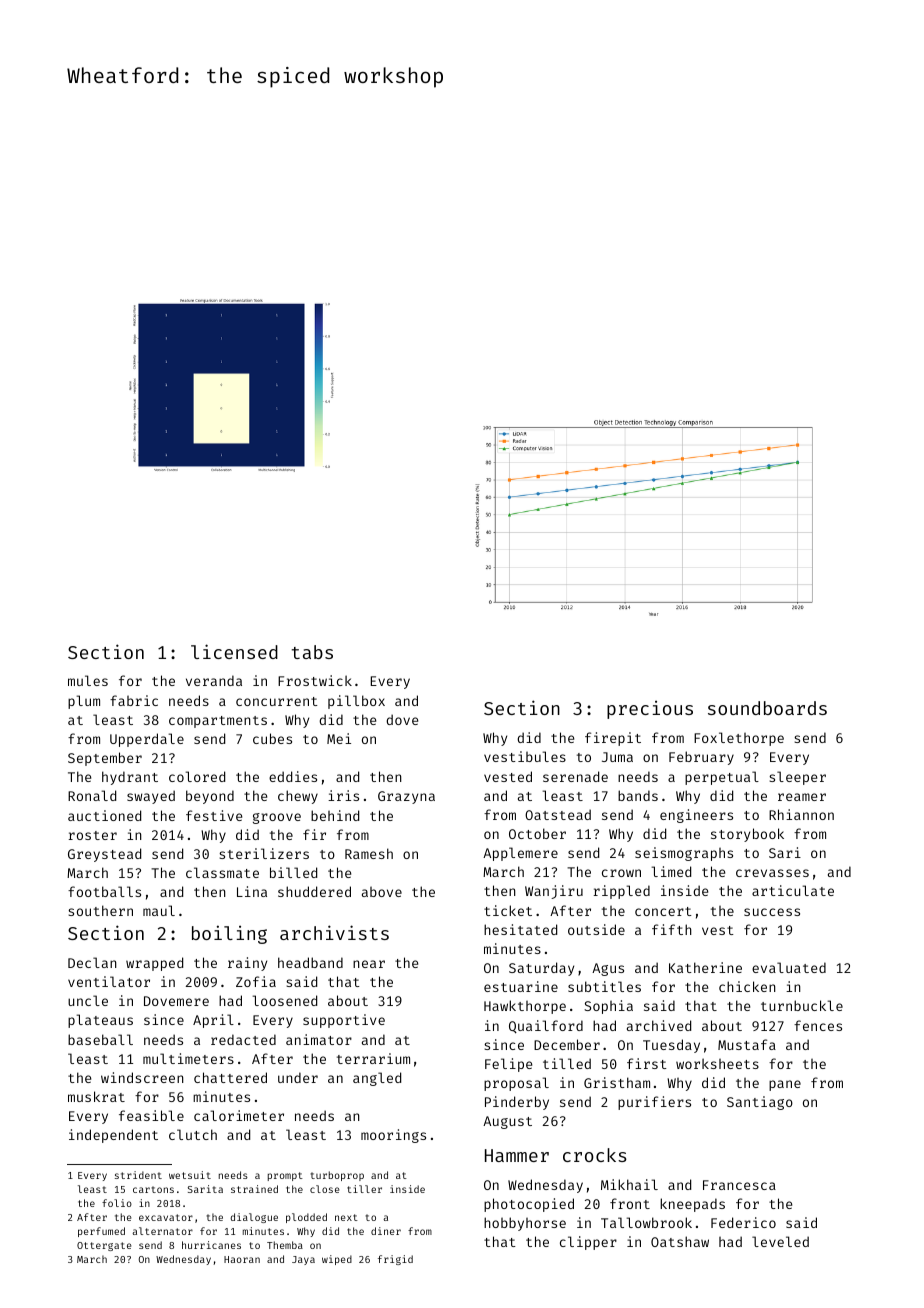 This screenshot has width=924, height=1308. I want to click on pillbox, so click(356, 702).
